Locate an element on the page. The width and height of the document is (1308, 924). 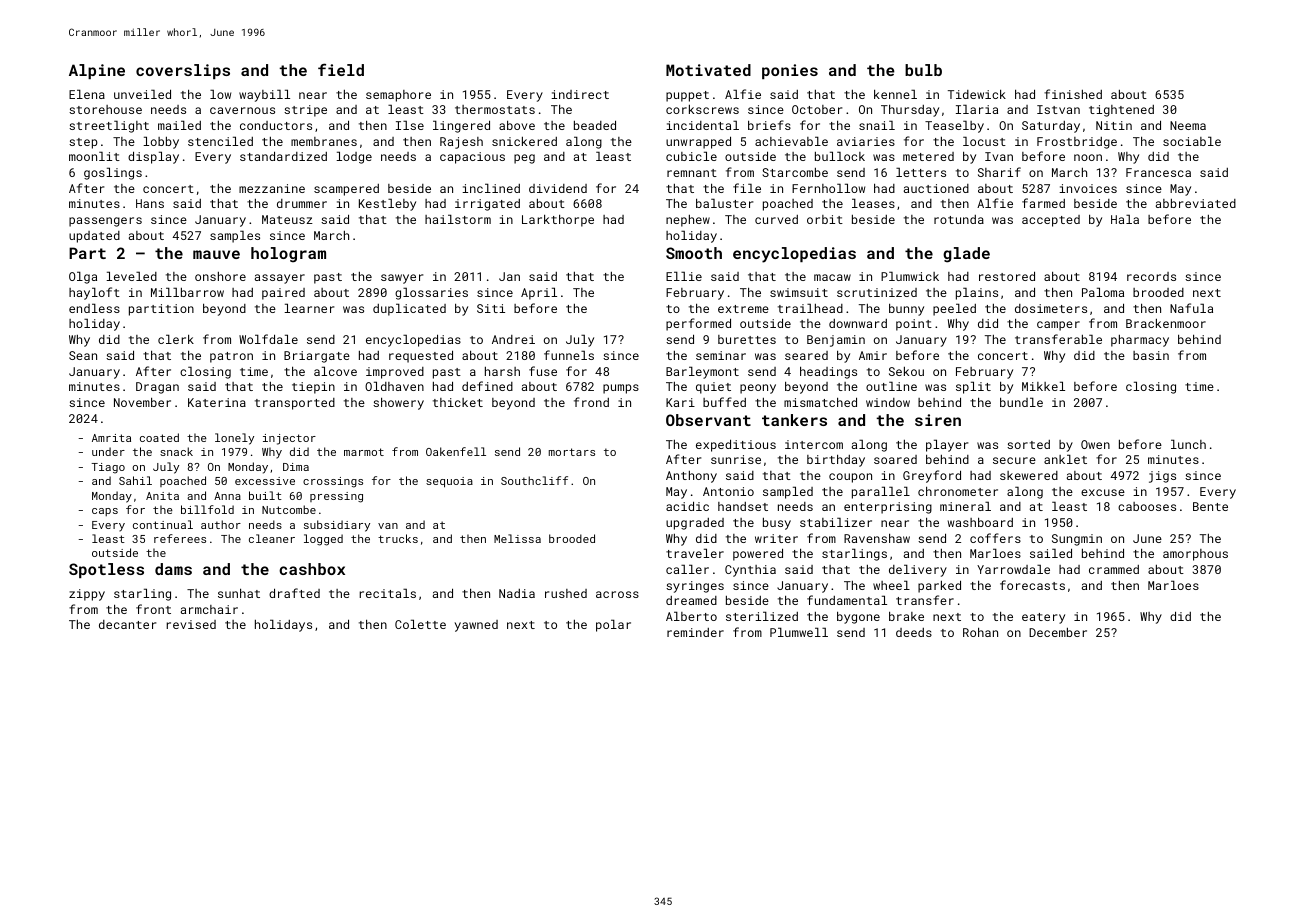
Starcombe is located at coordinates (795, 172).
